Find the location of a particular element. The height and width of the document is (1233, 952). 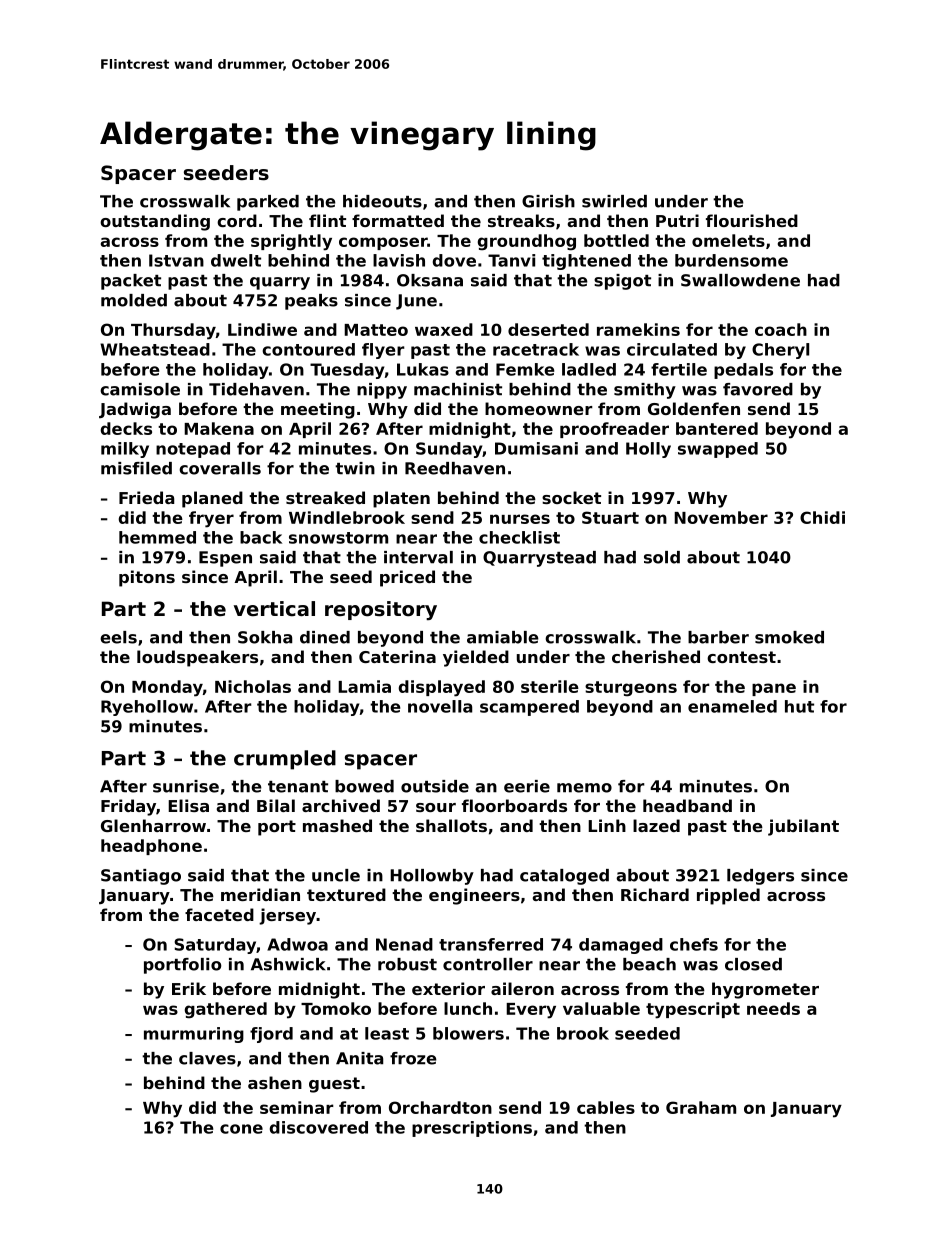

crumpled is located at coordinates (285, 760).
